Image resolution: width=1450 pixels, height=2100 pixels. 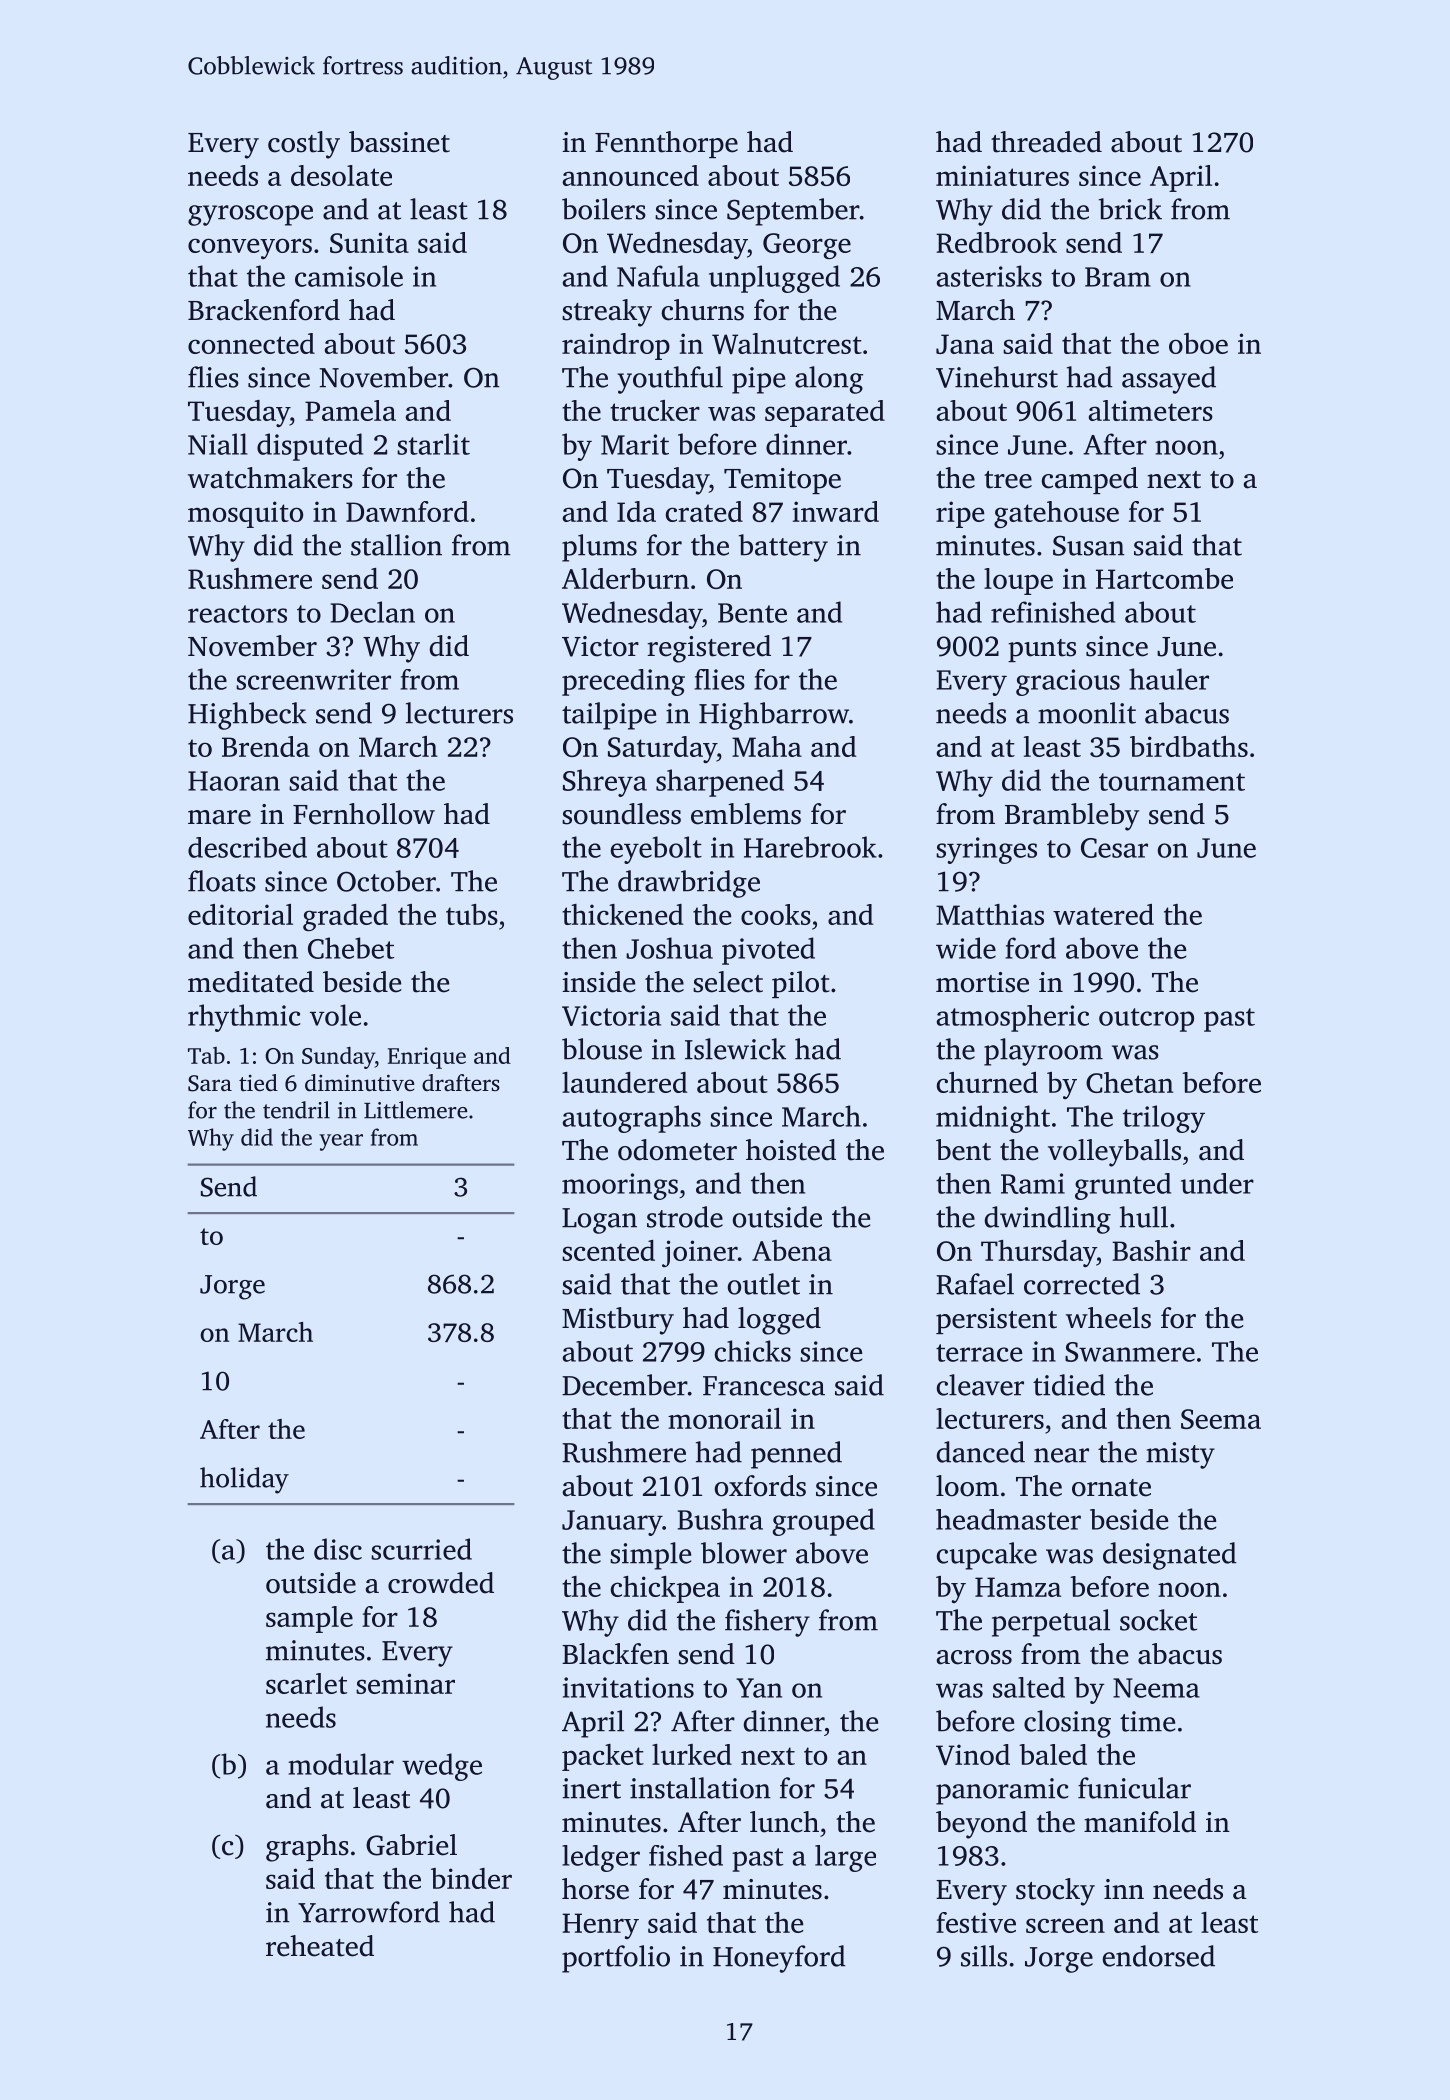 What do you see at coordinates (993, 1119) in the screenshot?
I see `midnight` at bounding box center [993, 1119].
